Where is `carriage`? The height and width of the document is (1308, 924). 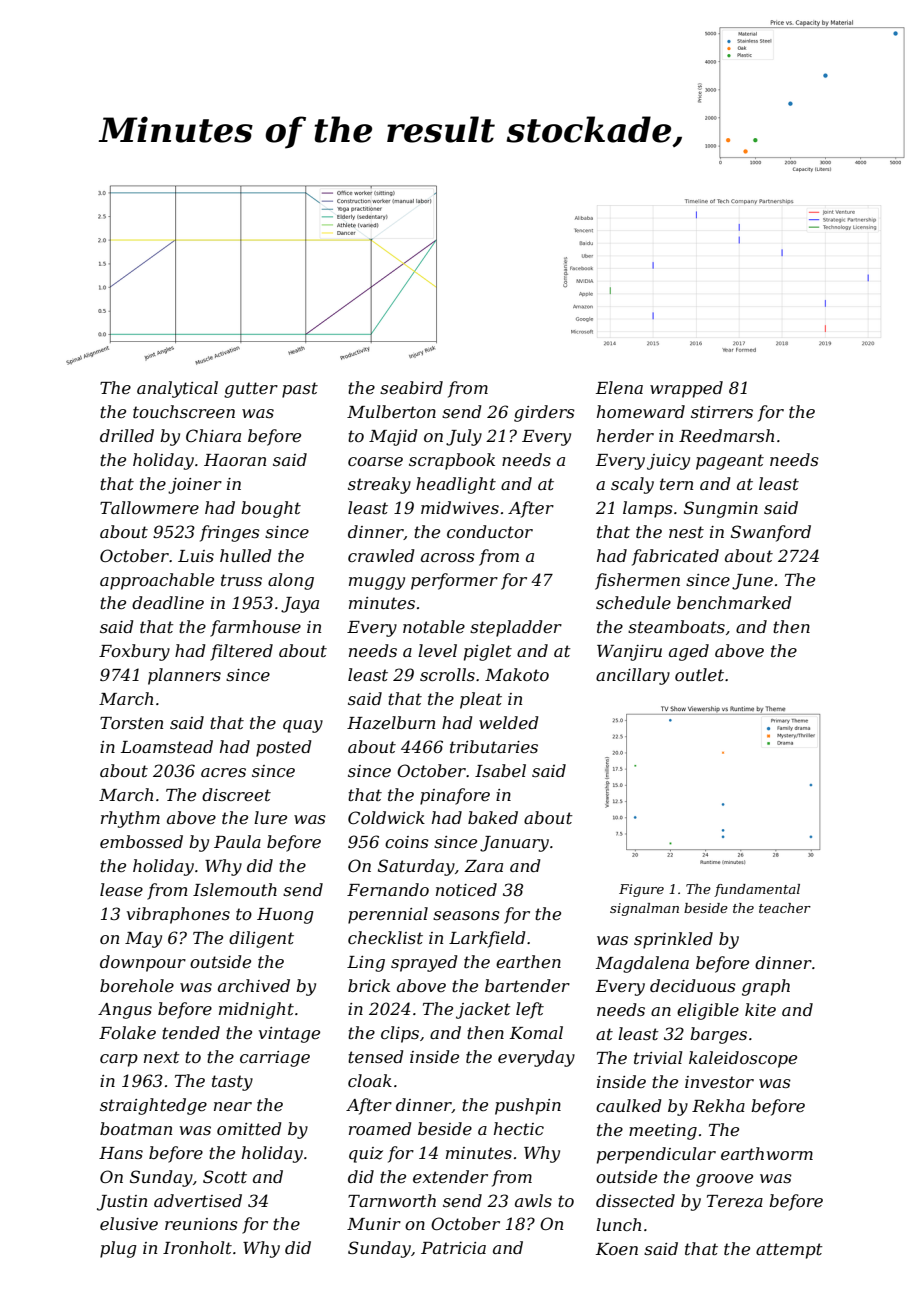
carriage is located at coordinates (275, 1059).
